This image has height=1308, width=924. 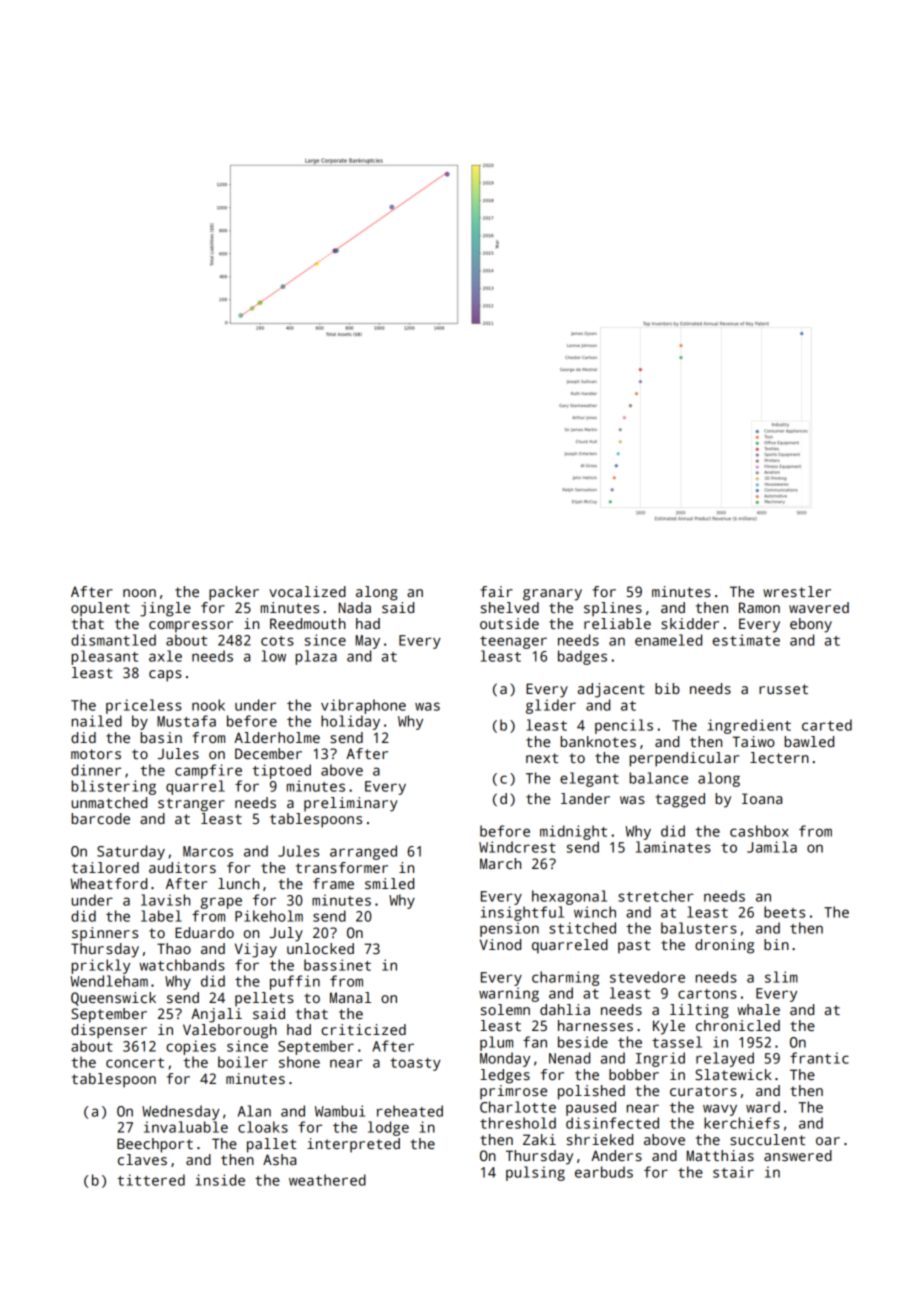 I want to click on dismantled, so click(x=113, y=640).
